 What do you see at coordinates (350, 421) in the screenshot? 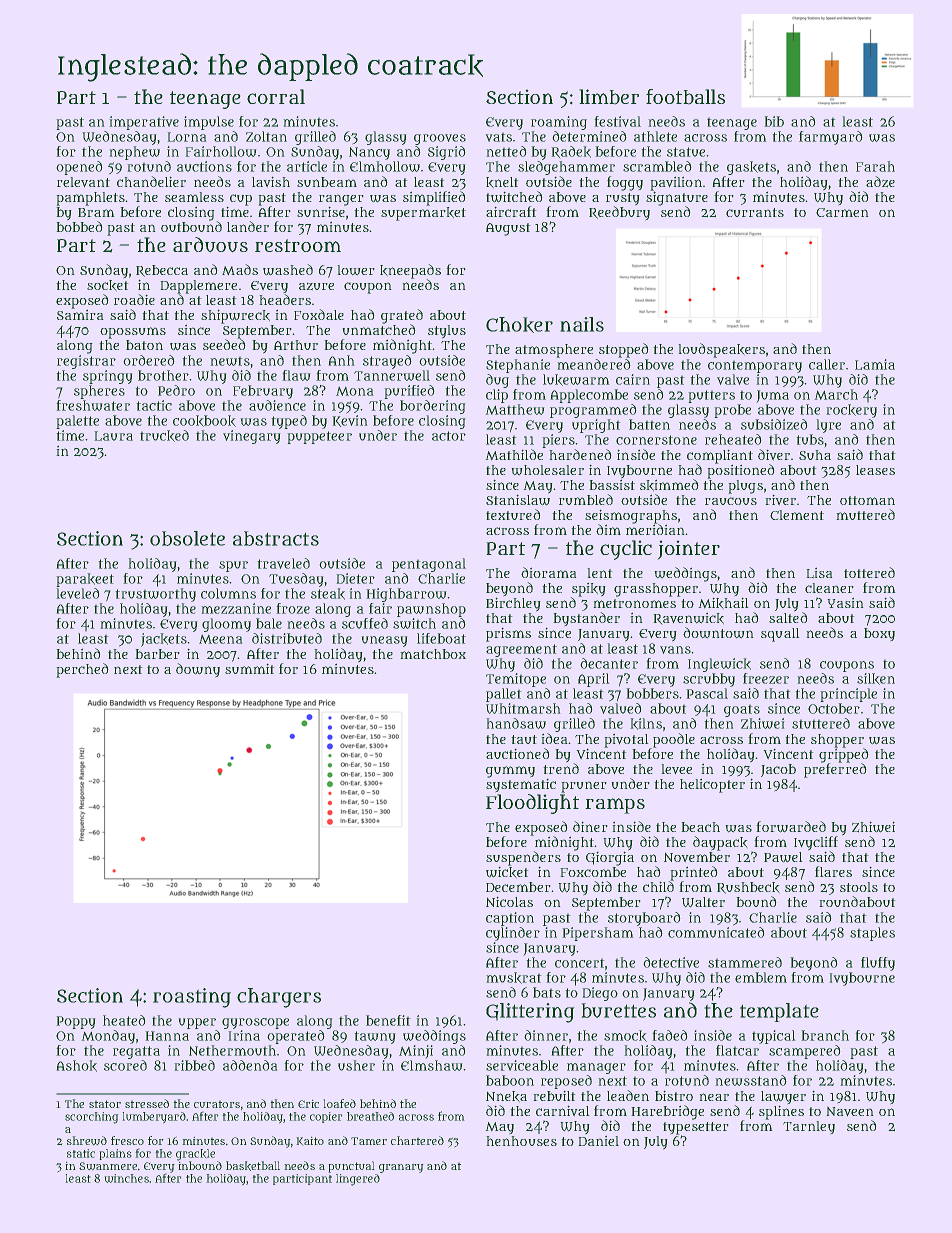
I see `Kevin` at bounding box center [350, 421].
